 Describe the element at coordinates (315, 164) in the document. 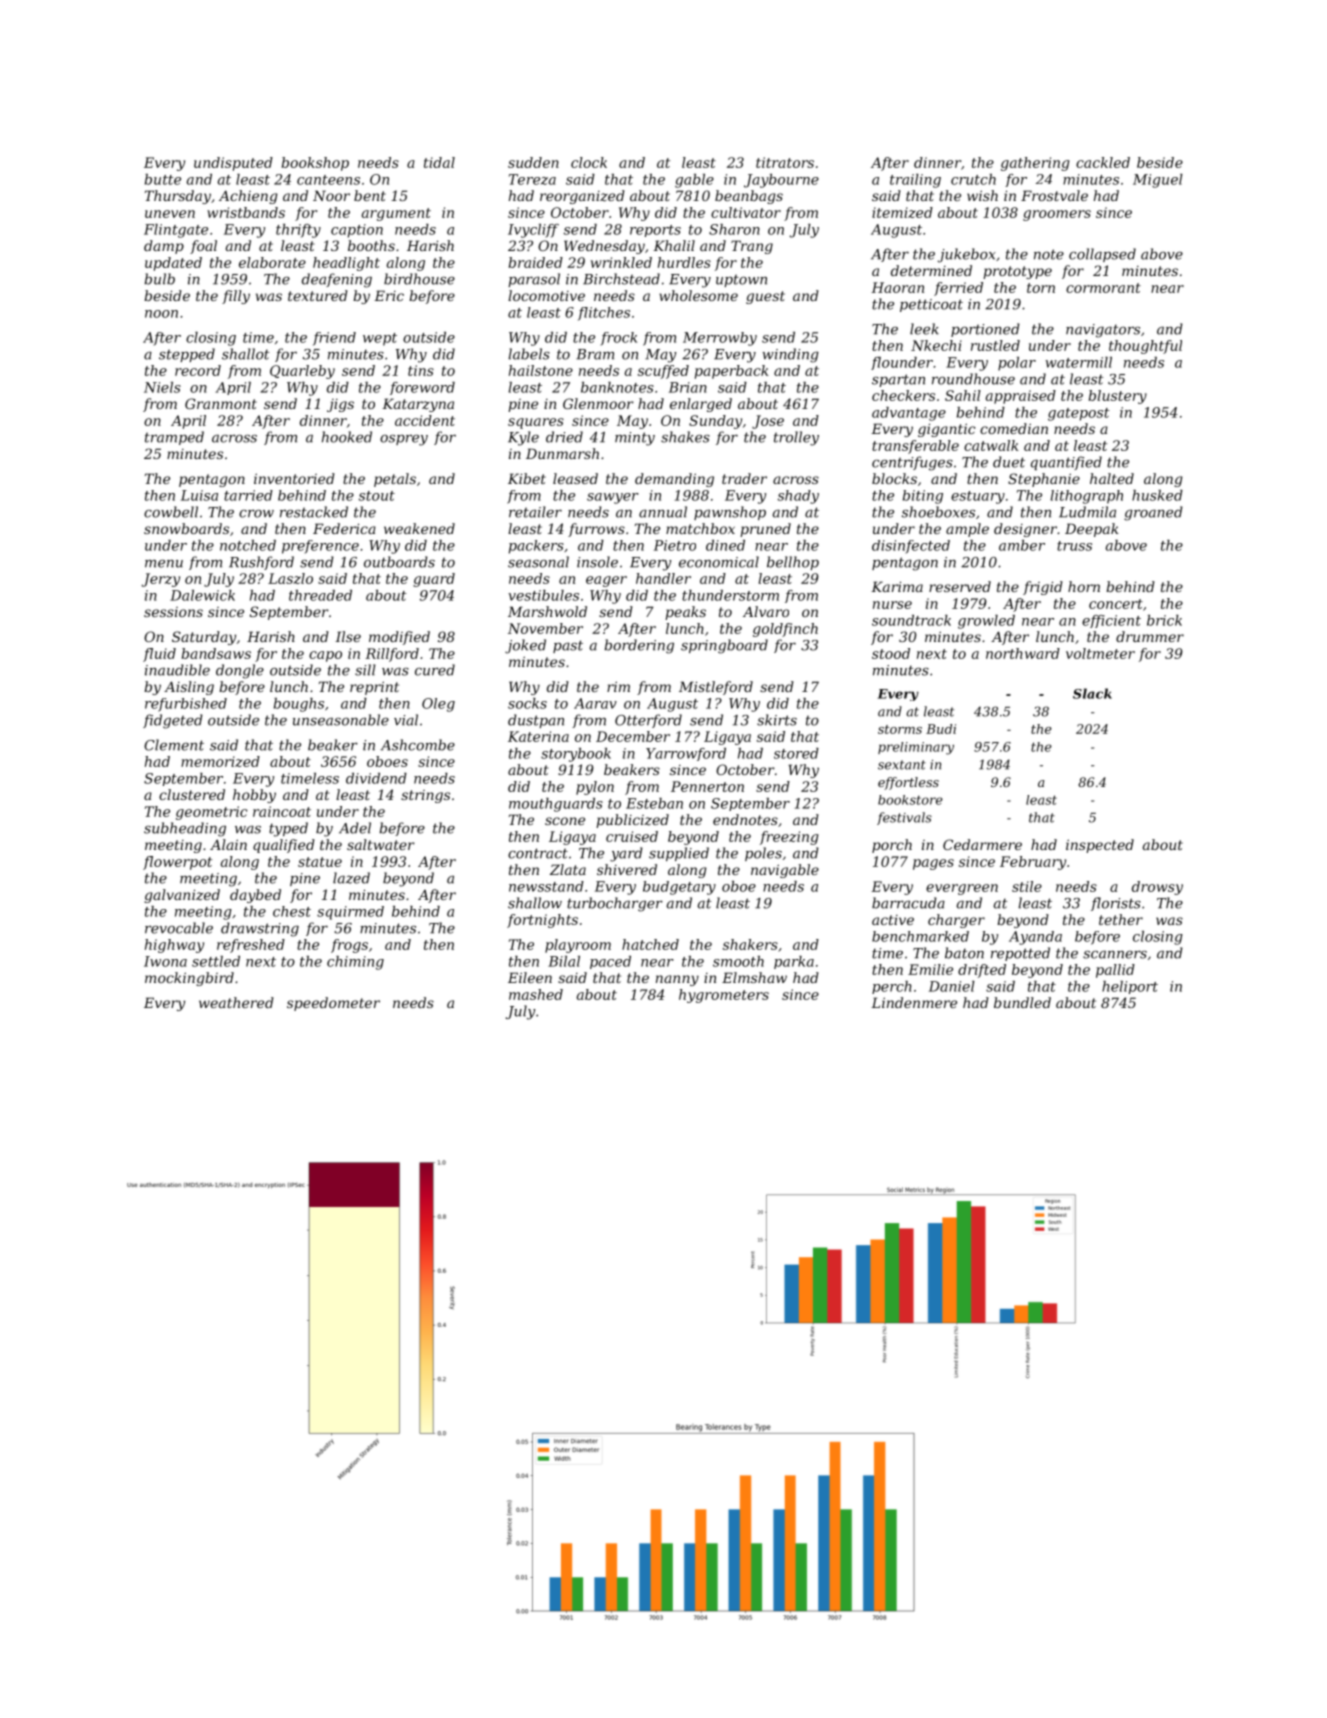

I see `bookshop` at that location.
